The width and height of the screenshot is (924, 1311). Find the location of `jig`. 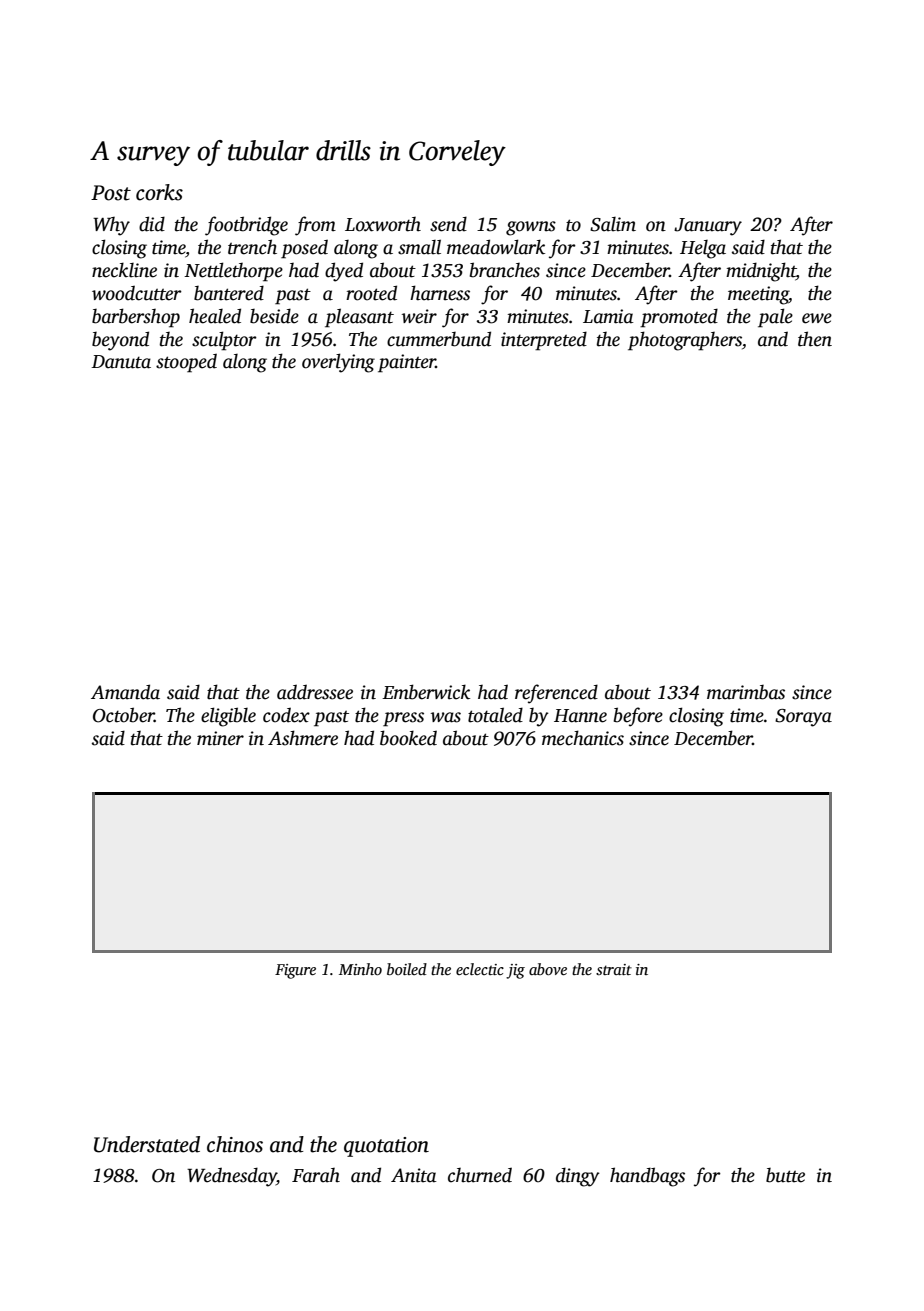

jig is located at coordinates (515, 971).
